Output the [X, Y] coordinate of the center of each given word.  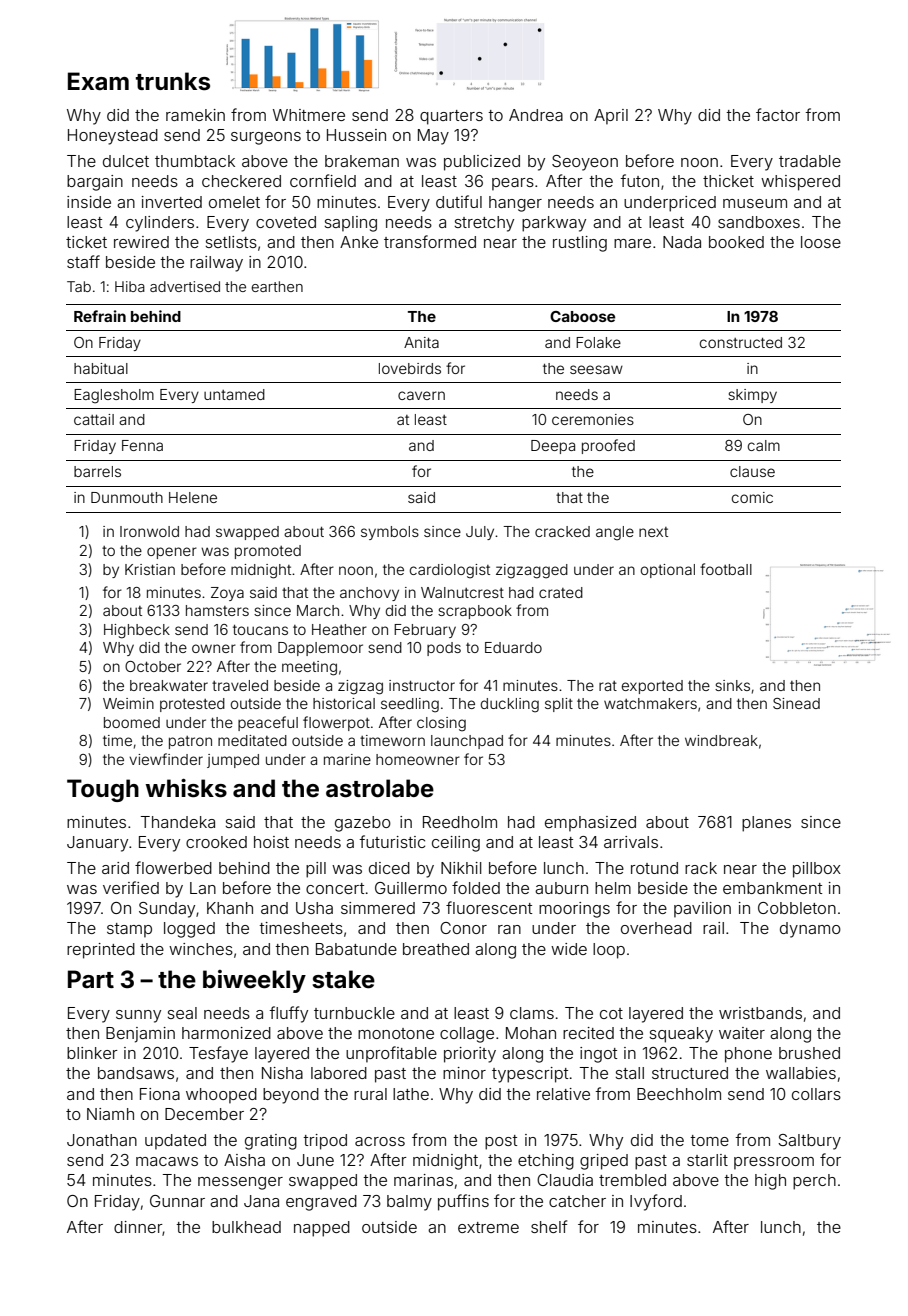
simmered [378, 908]
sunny [138, 1016]
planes [766, 824]
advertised [185, 286]
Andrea [536, 115]
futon [639, 180]
